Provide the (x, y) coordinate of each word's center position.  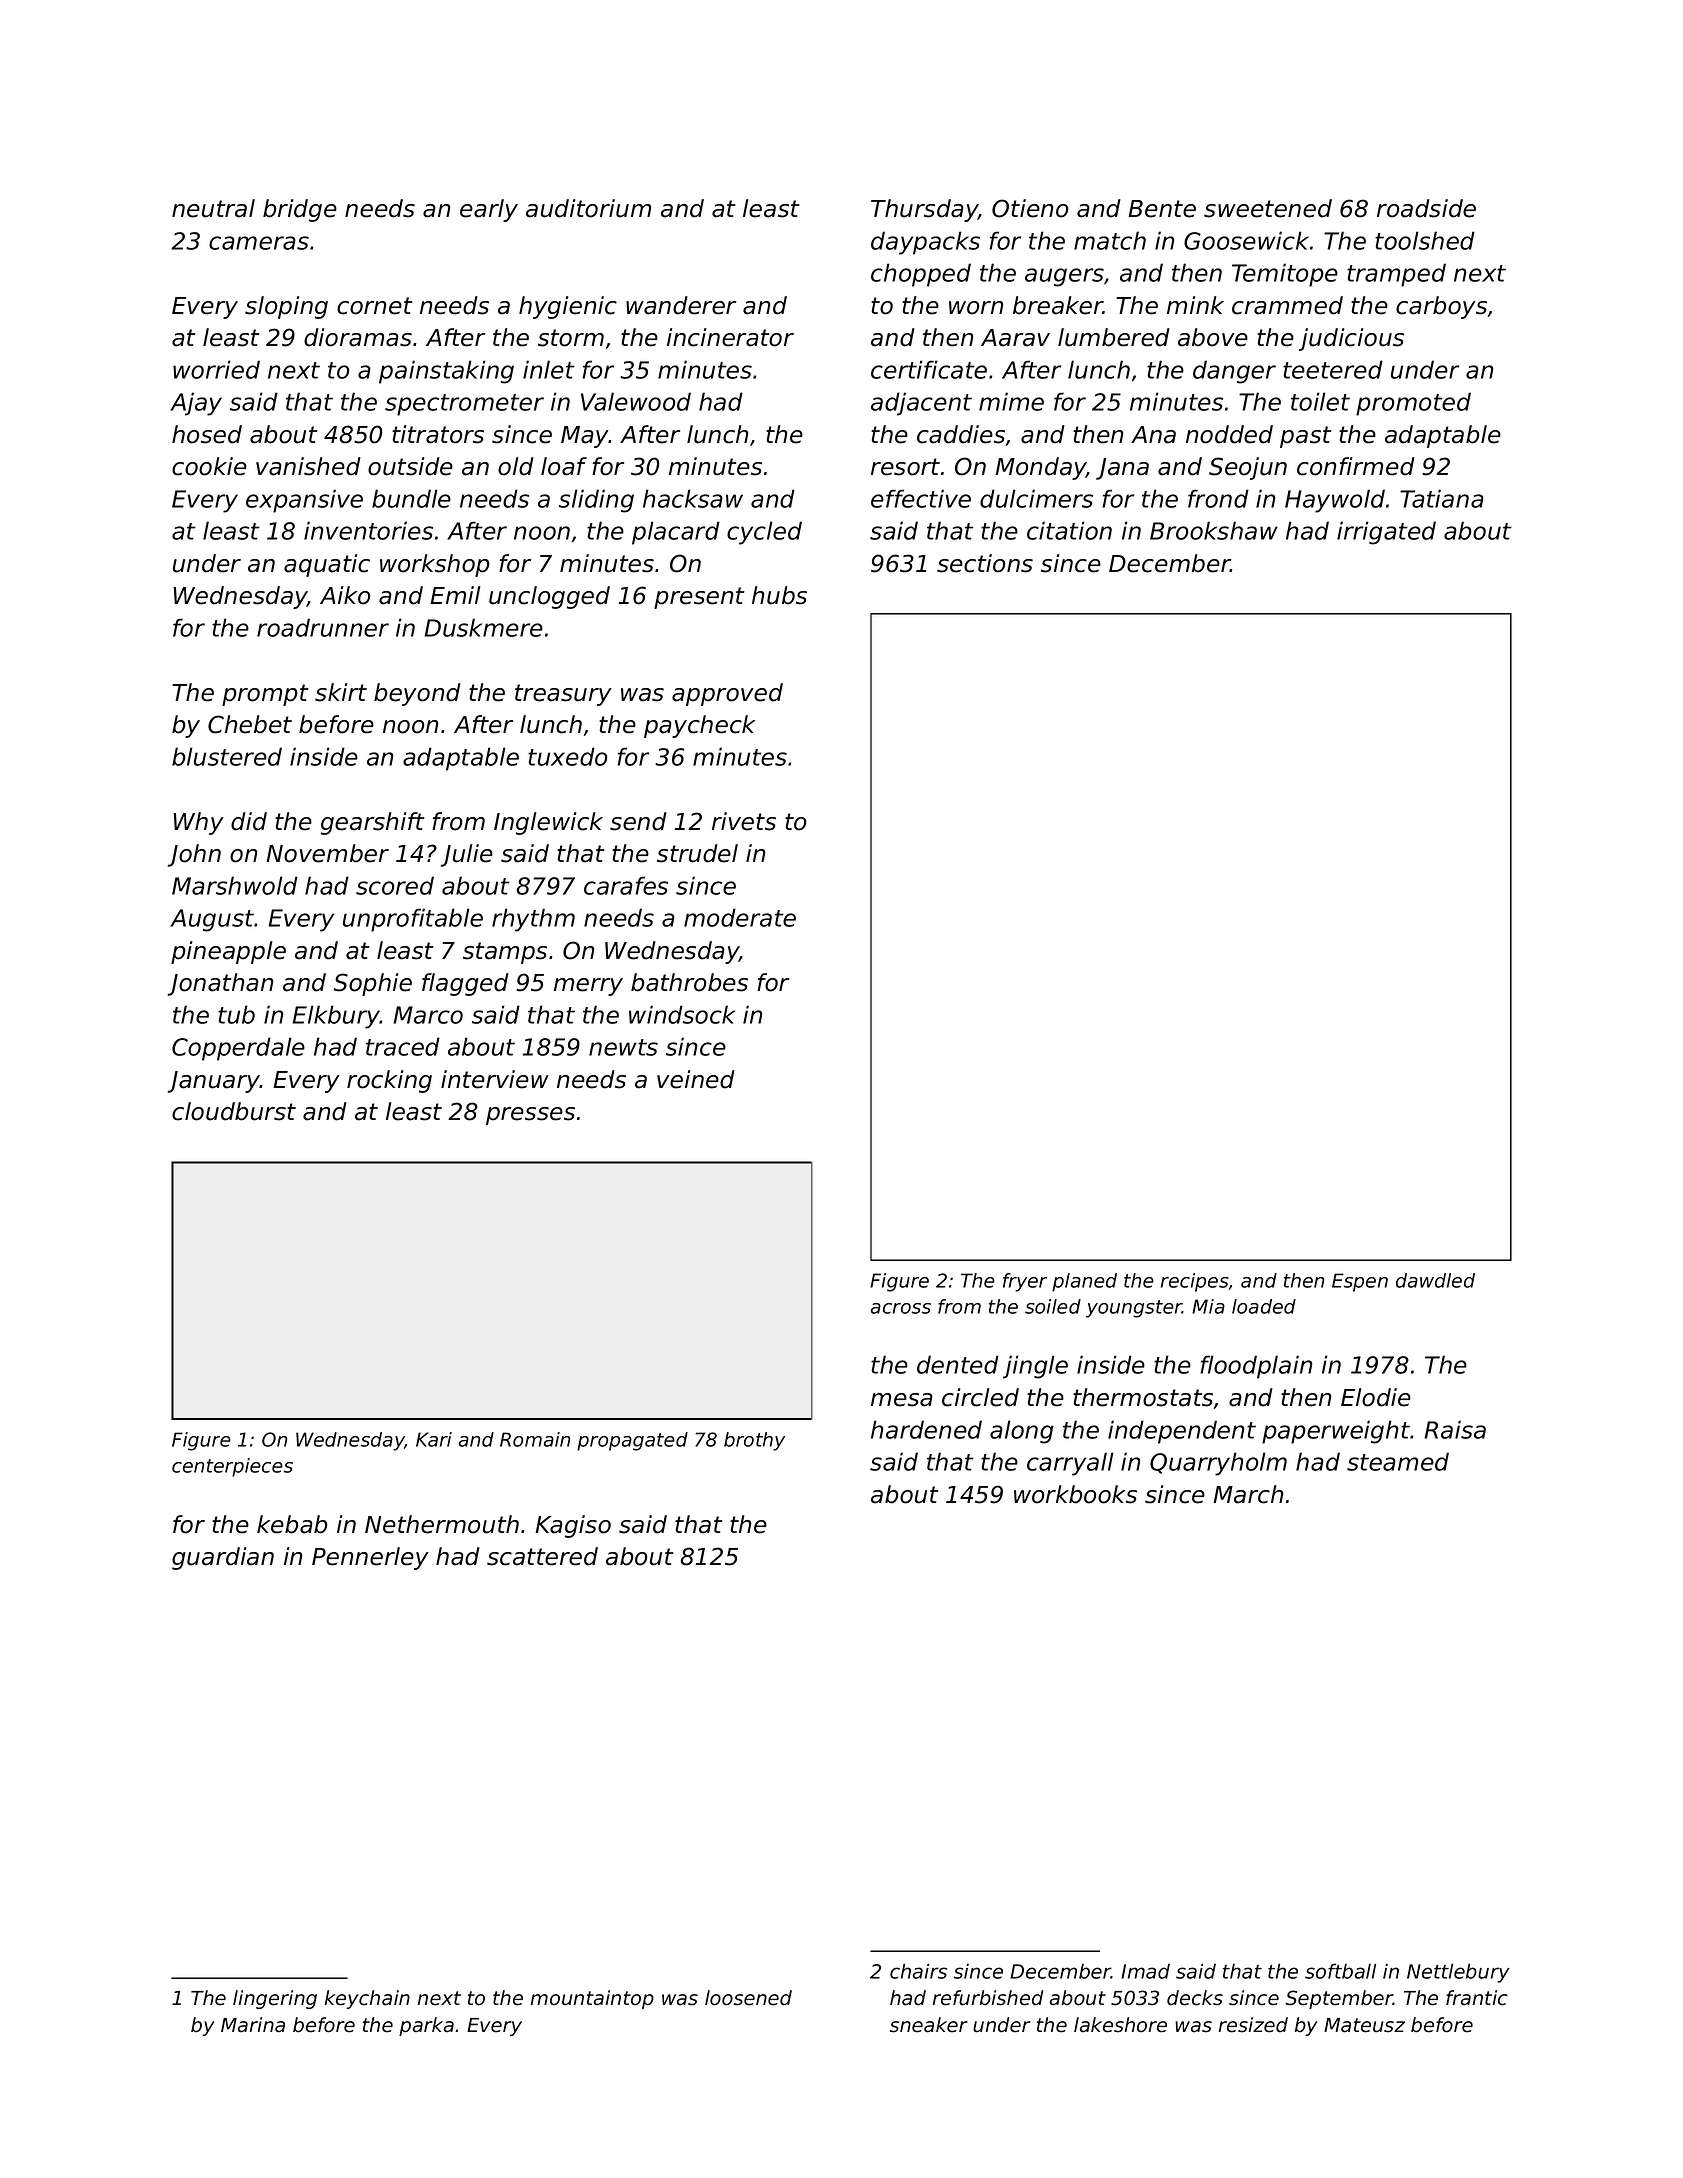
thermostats (1143, 1397)
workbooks (1075, 1494)
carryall (1070, 1464)
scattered (542, 1556)
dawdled (1435, 1280)
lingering (275, 1999)
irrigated (1386, 533)
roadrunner (323, 627)
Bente (1162, 209)
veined (696, 1079)
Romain (535, 1439)
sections (985, 563)
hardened (926, 1429)
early (489, 210)
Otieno (1030, 208)
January (214, 1082)
